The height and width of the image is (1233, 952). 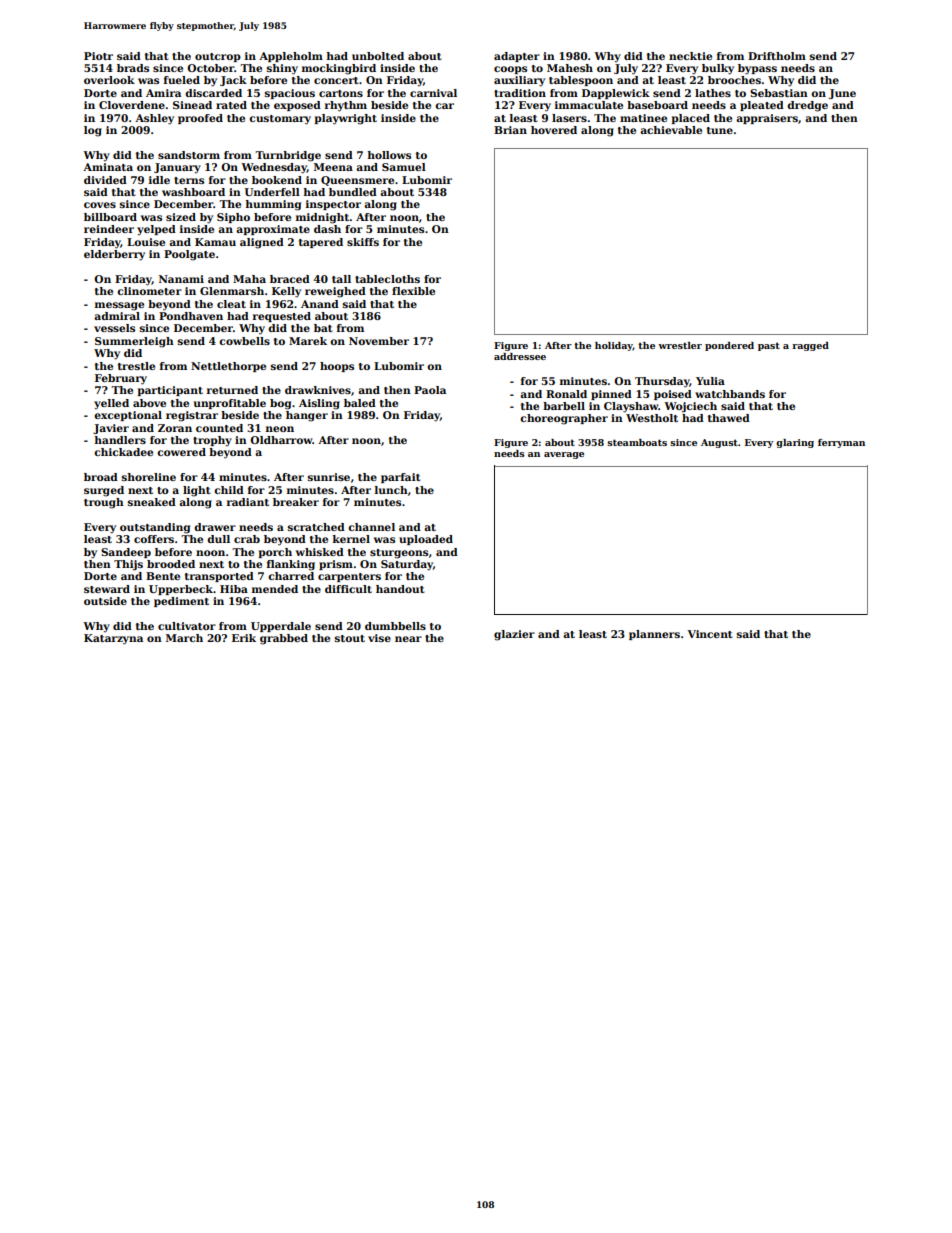 What do you see at coordinates (282, 317) in the image?
I see `requested` at bounding box center [282, 317].
